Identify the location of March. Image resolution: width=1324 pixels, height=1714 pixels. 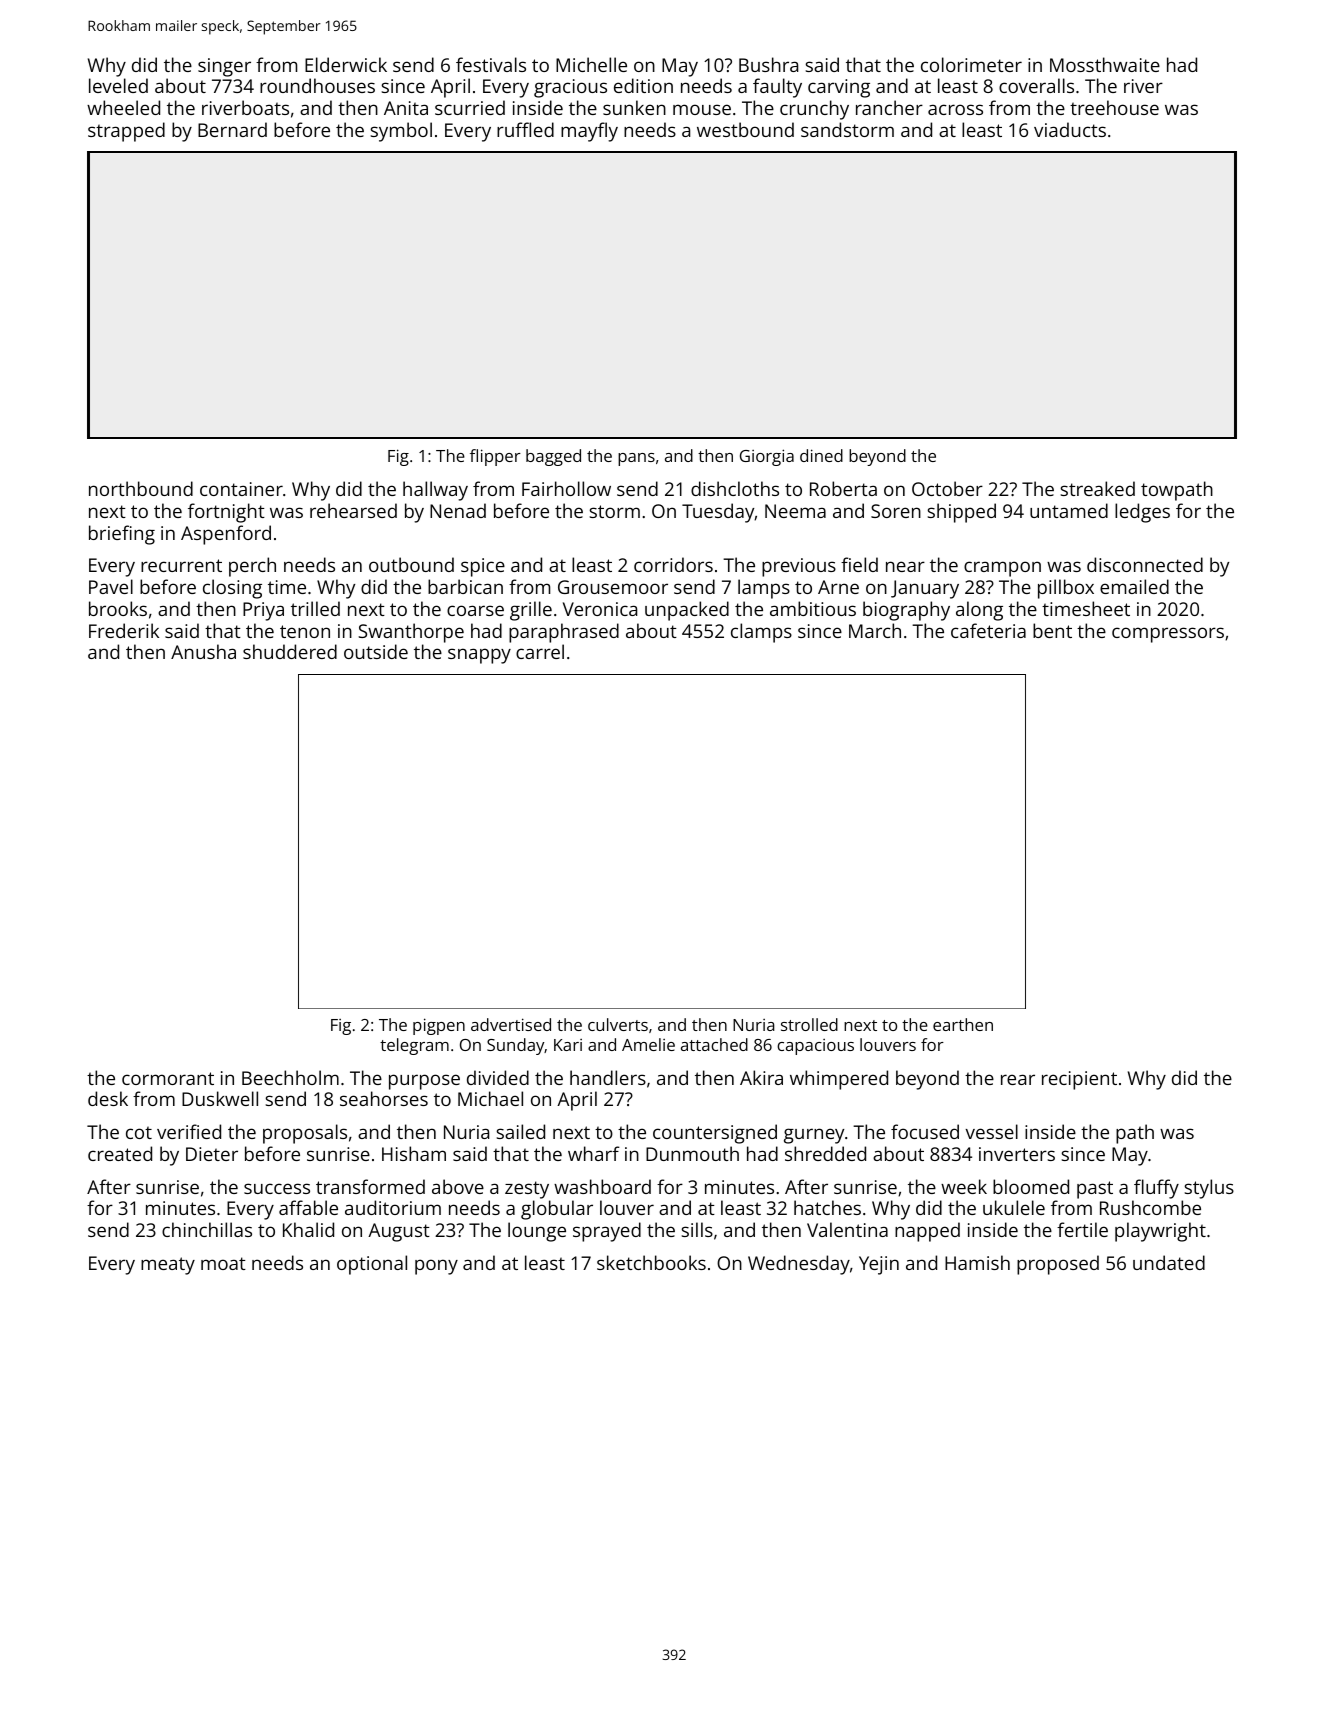
(875, 630).
